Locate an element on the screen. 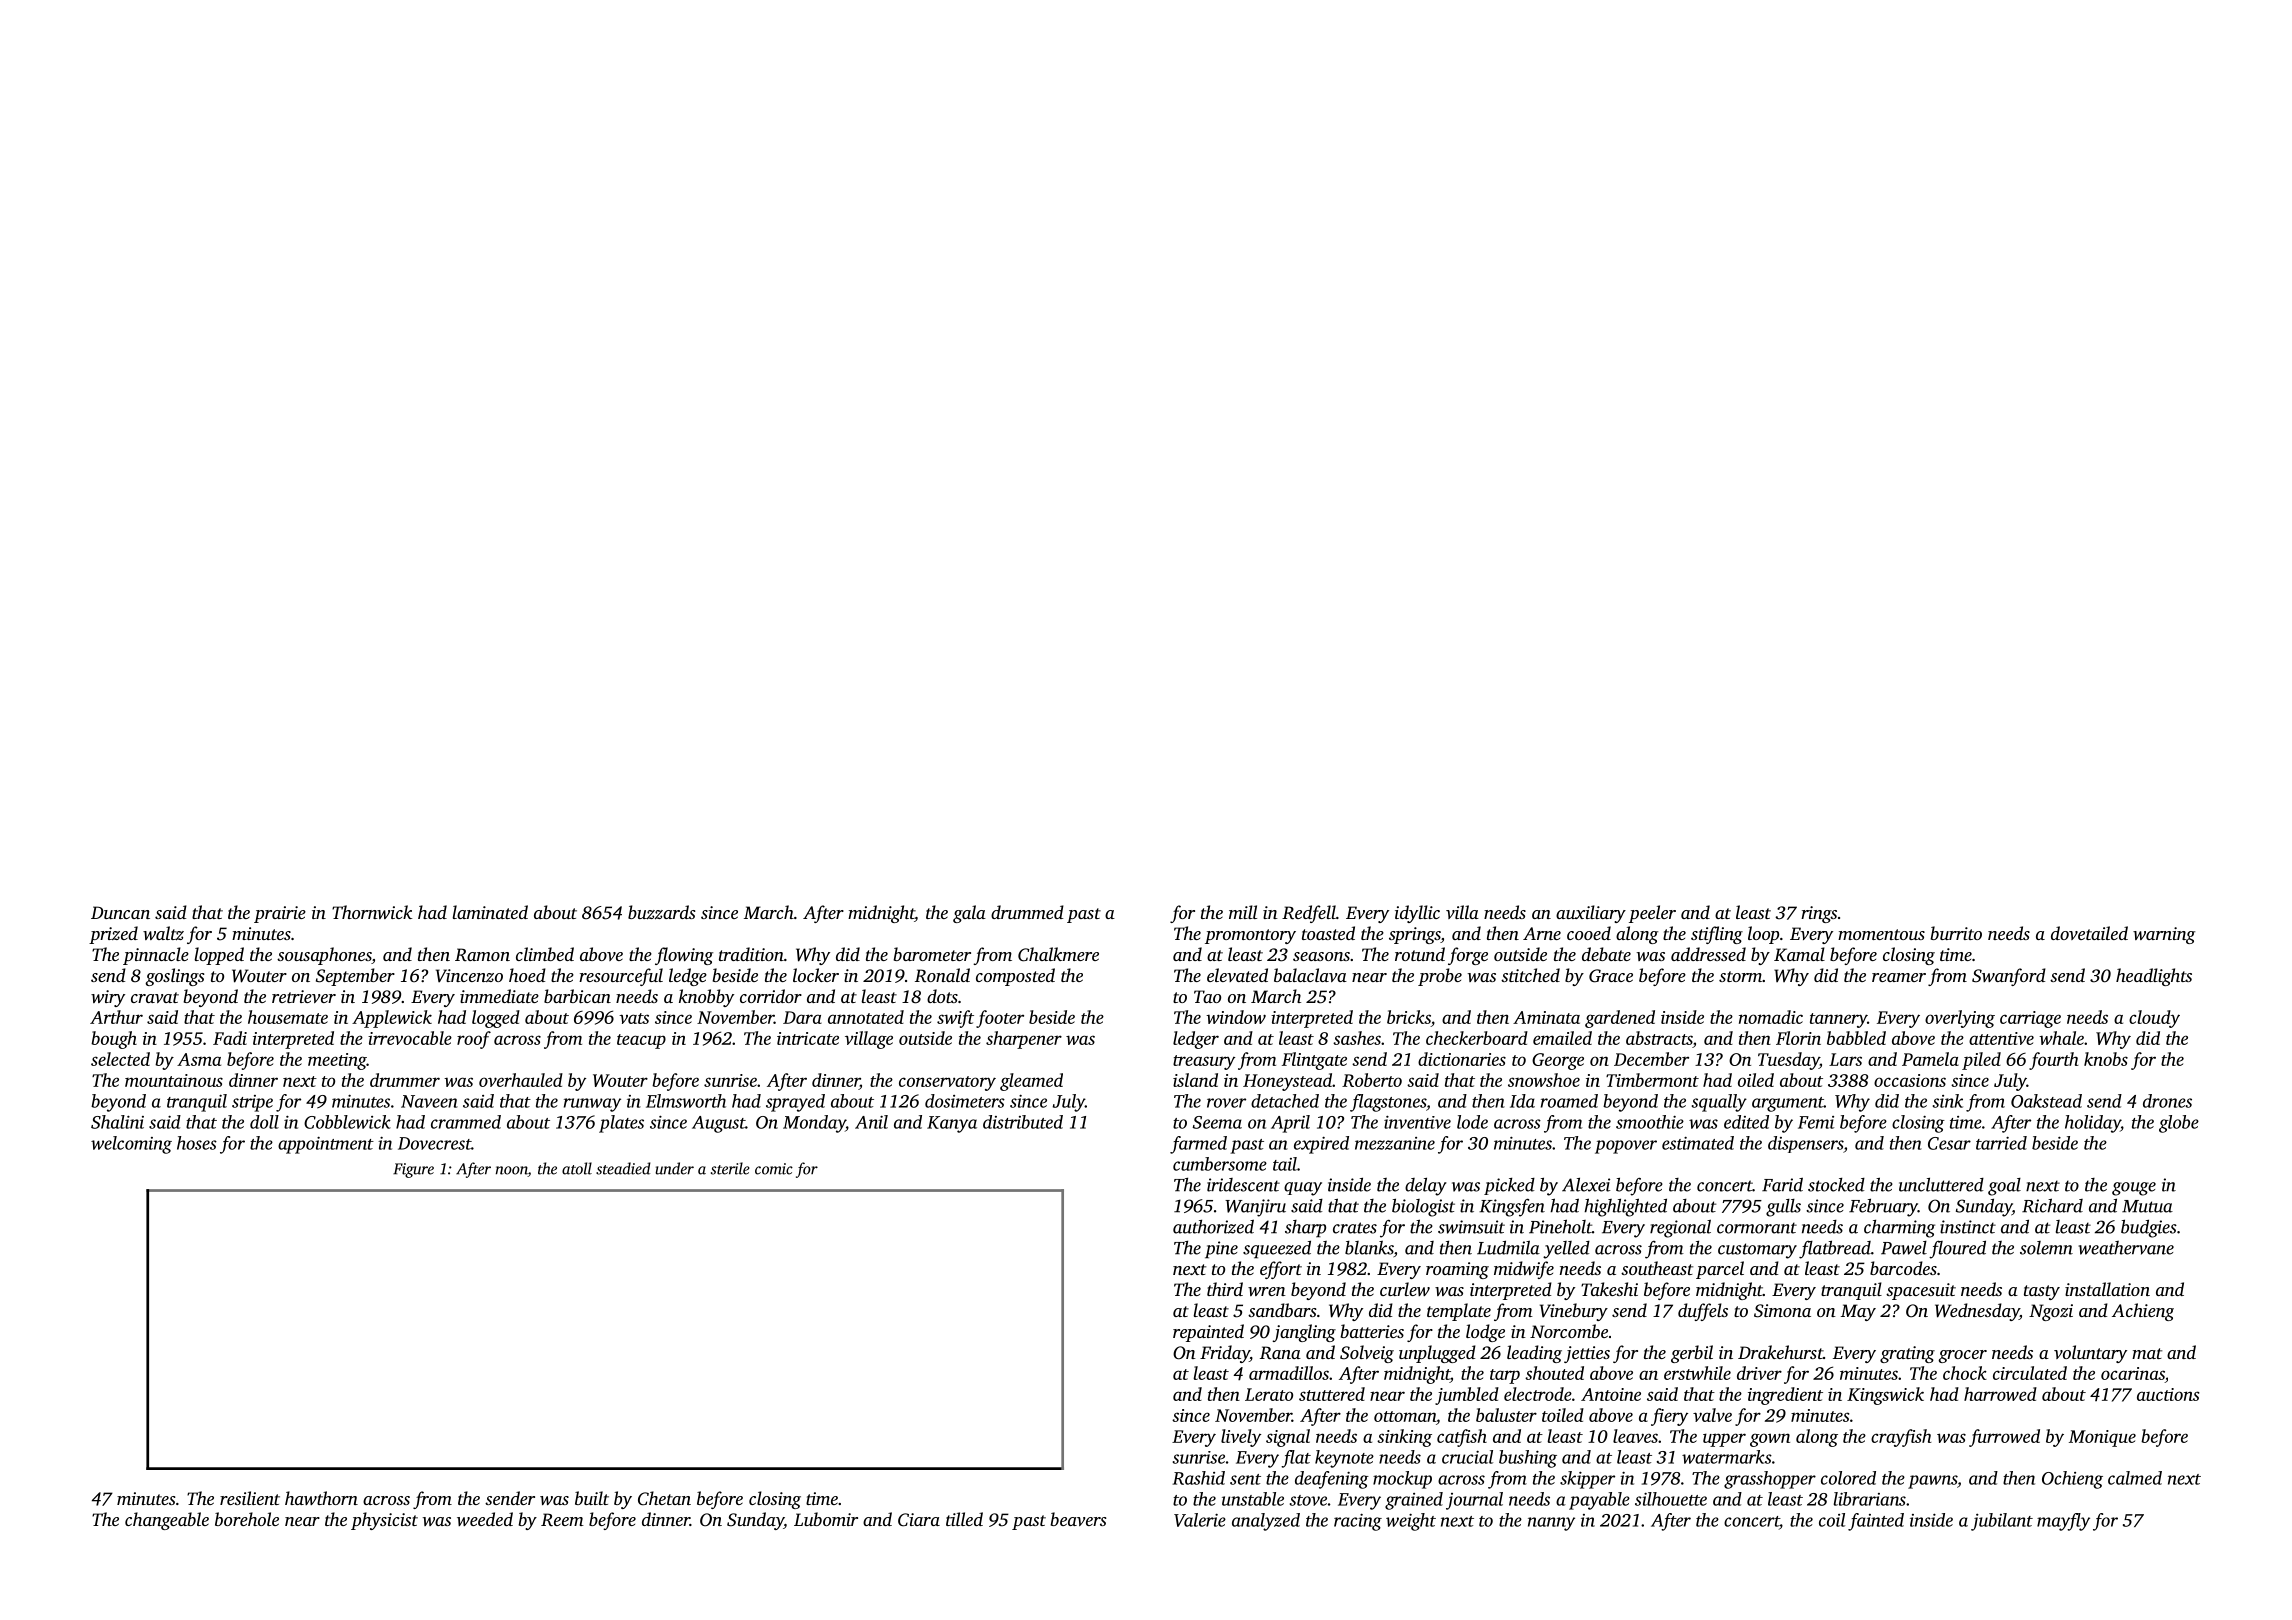  third is located at coordinates (1225, 1289).
